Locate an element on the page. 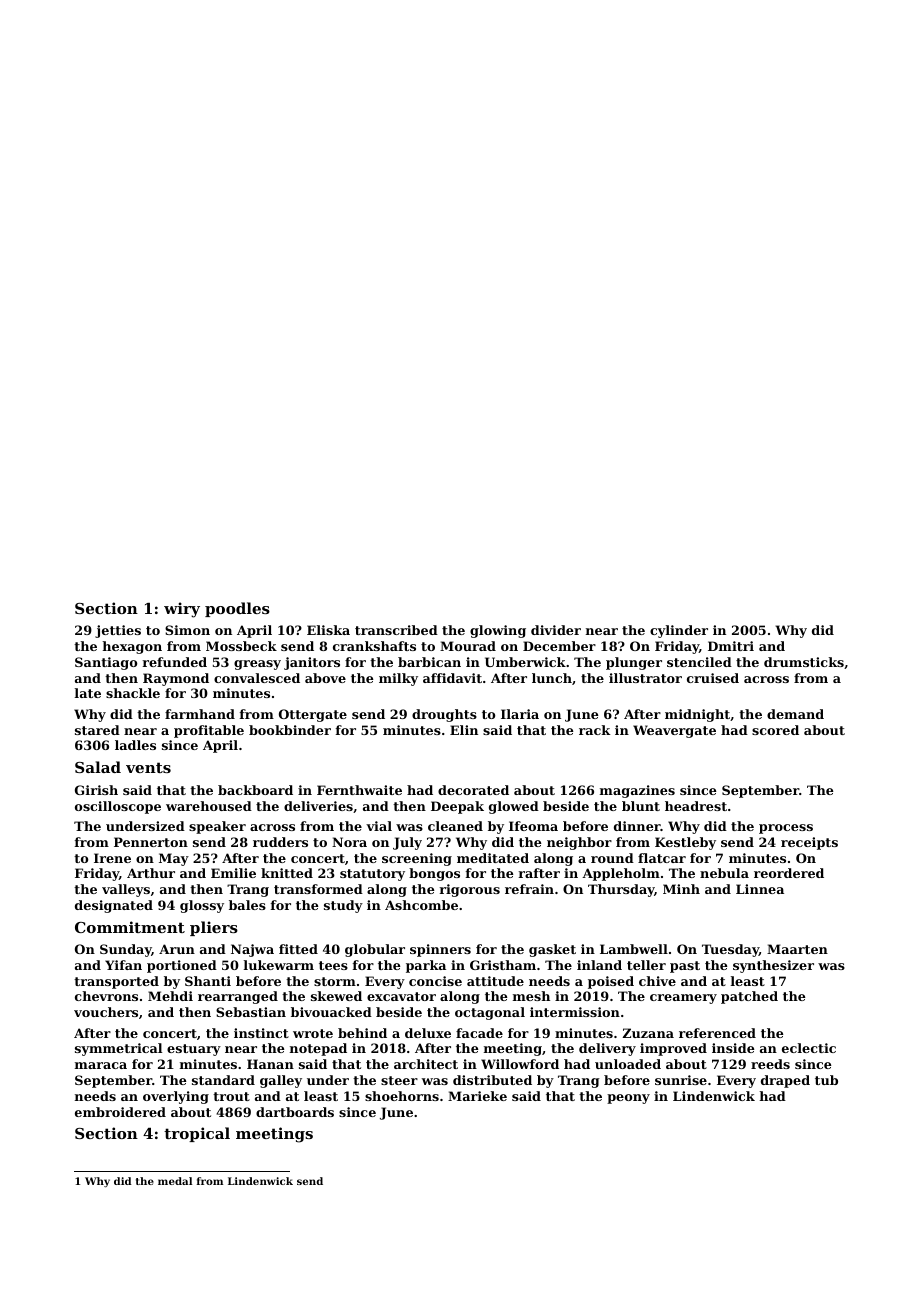 The image size is (924, 1308). poodles is located at coordinates (237, 609).
